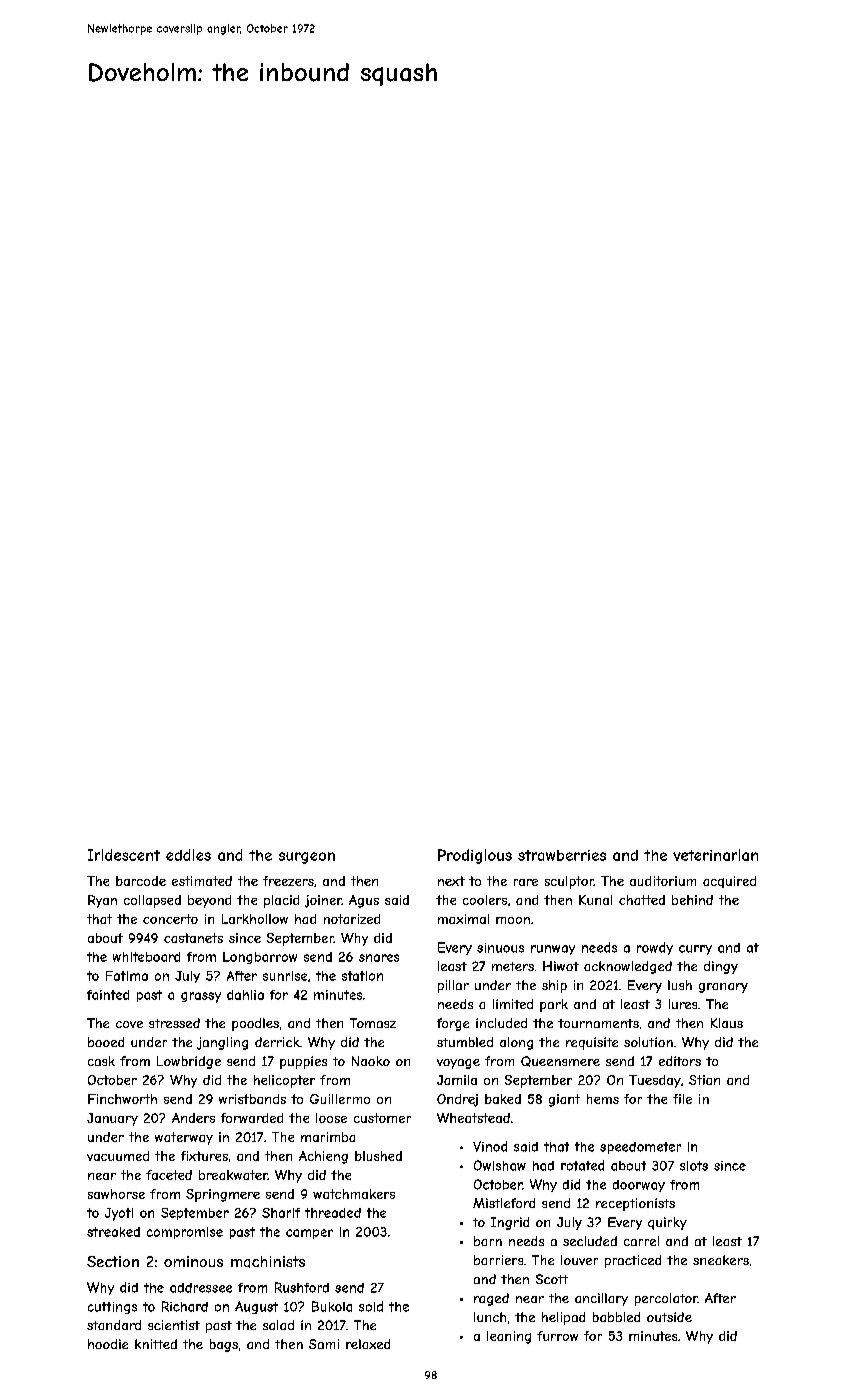  I want to click on quirky, so click(667, 1223).
